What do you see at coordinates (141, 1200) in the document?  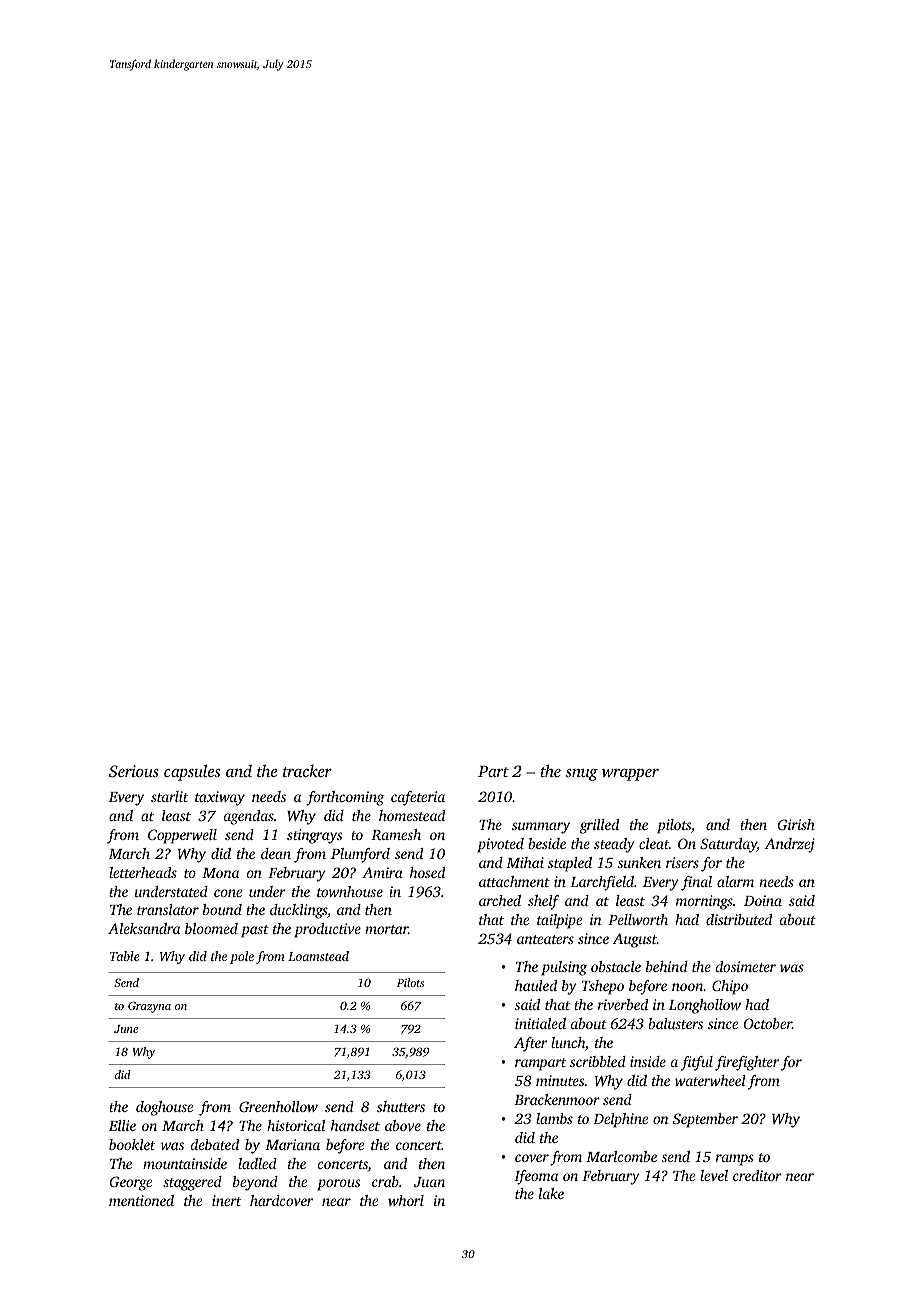 I see `mentioned` at bounding box center [141, 1200].
